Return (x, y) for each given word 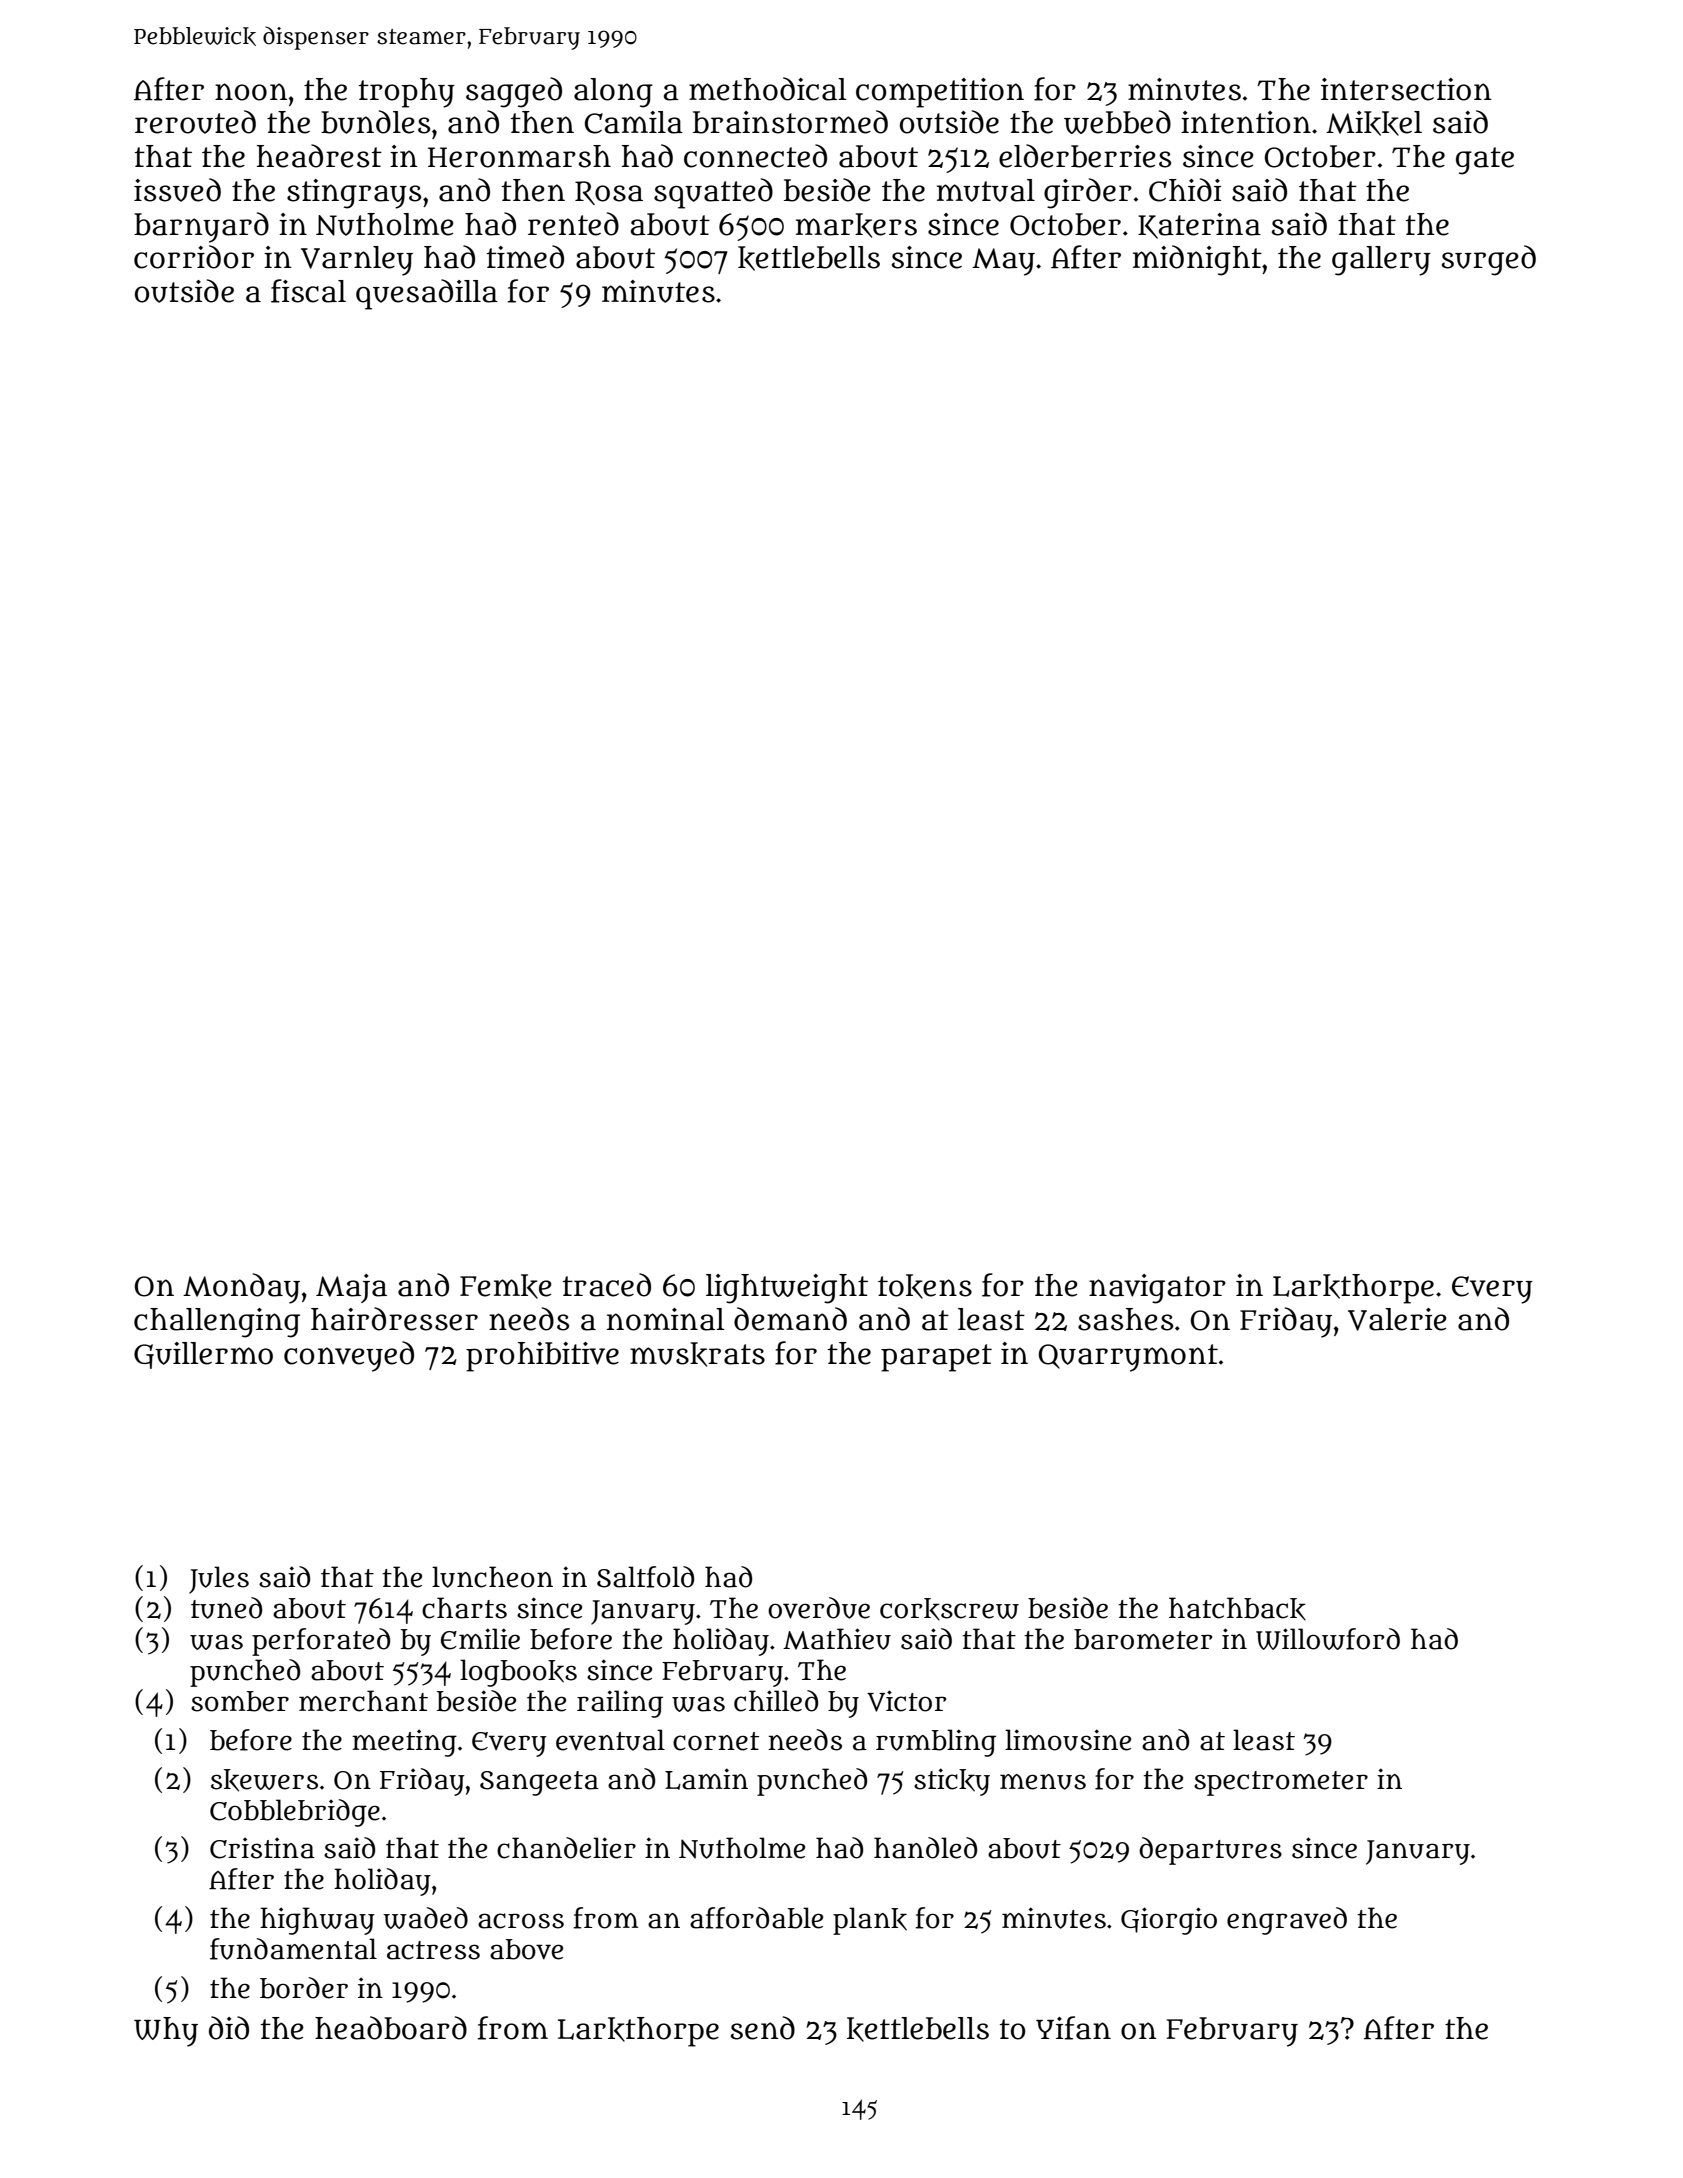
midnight (1197, 260)
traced (607, 1285)
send (763, 2028)
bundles (375, 122)
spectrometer (1281, 1783)
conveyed (349, 1356)
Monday (241, 1288)
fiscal (308, 291)
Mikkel (1374, 123)
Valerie (1397, 1319)
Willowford (1328, 1639)
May (1003, 262)
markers (856, 225)
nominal (666, 1319)
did (229, 2028)
